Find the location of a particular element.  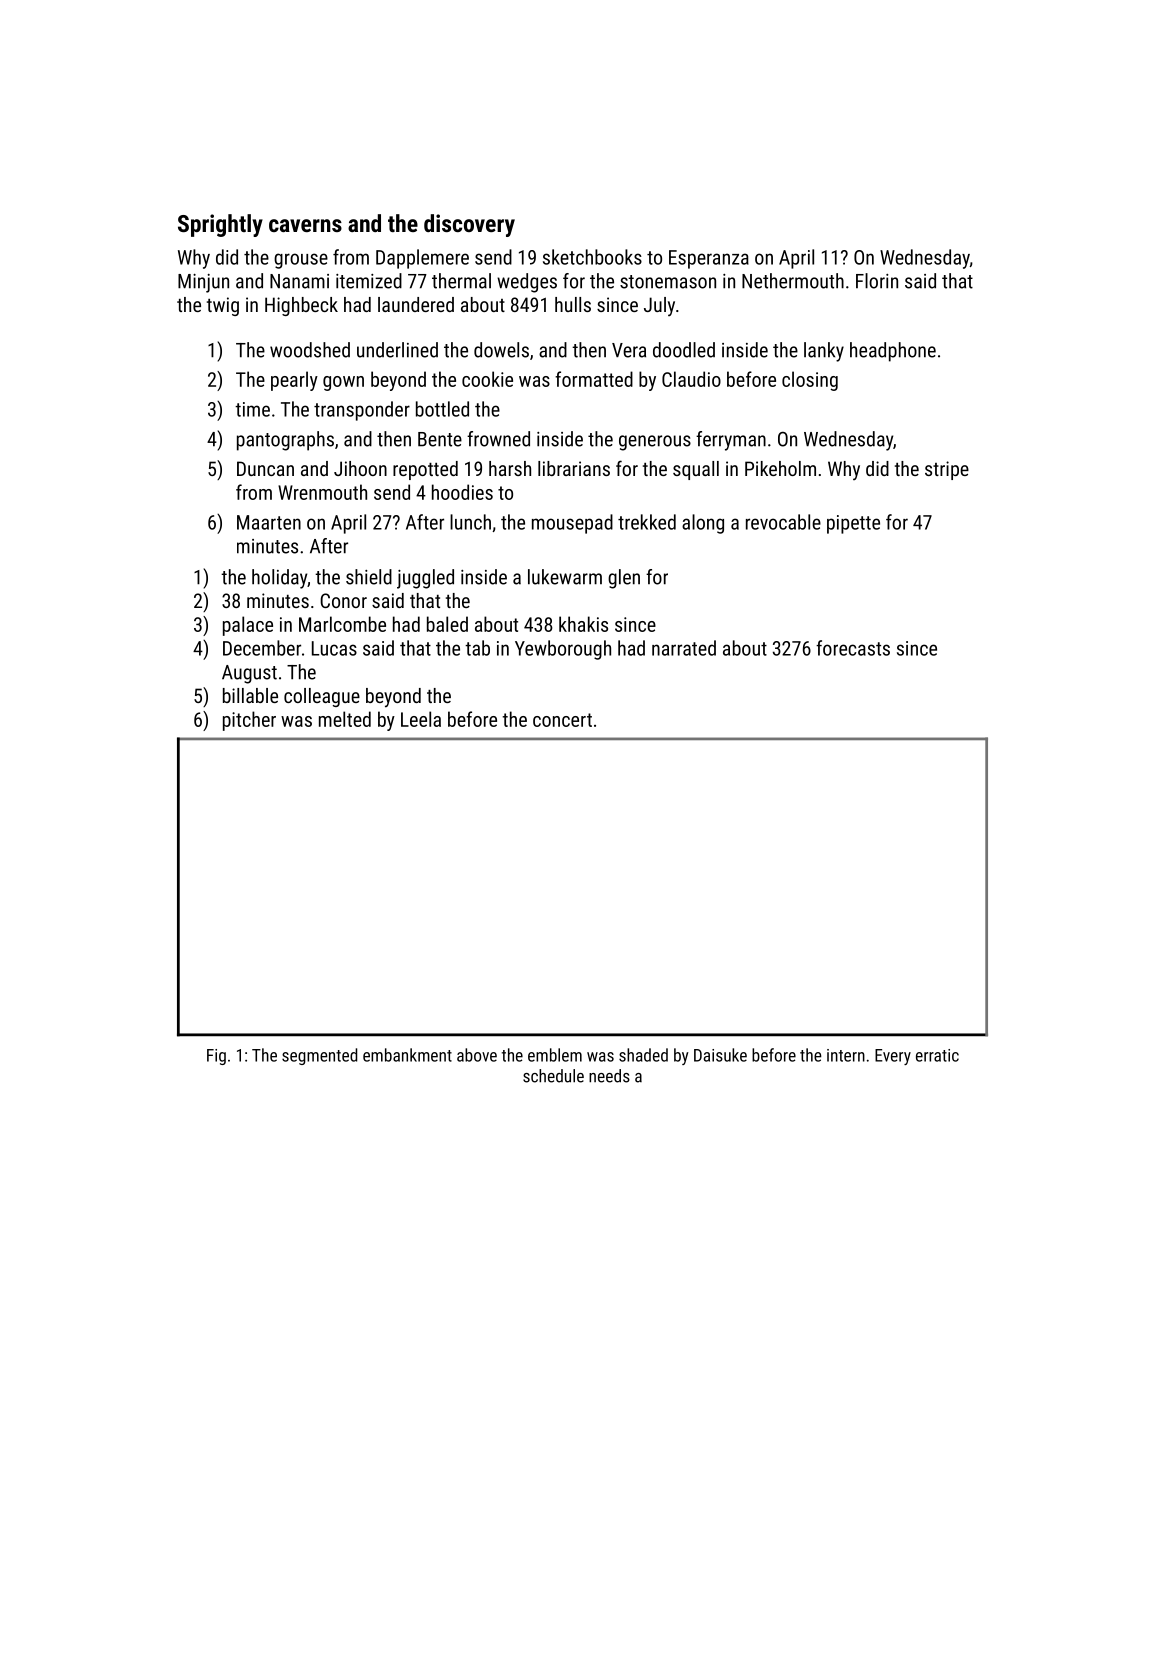

above is located at coordinates (477, 1055).
